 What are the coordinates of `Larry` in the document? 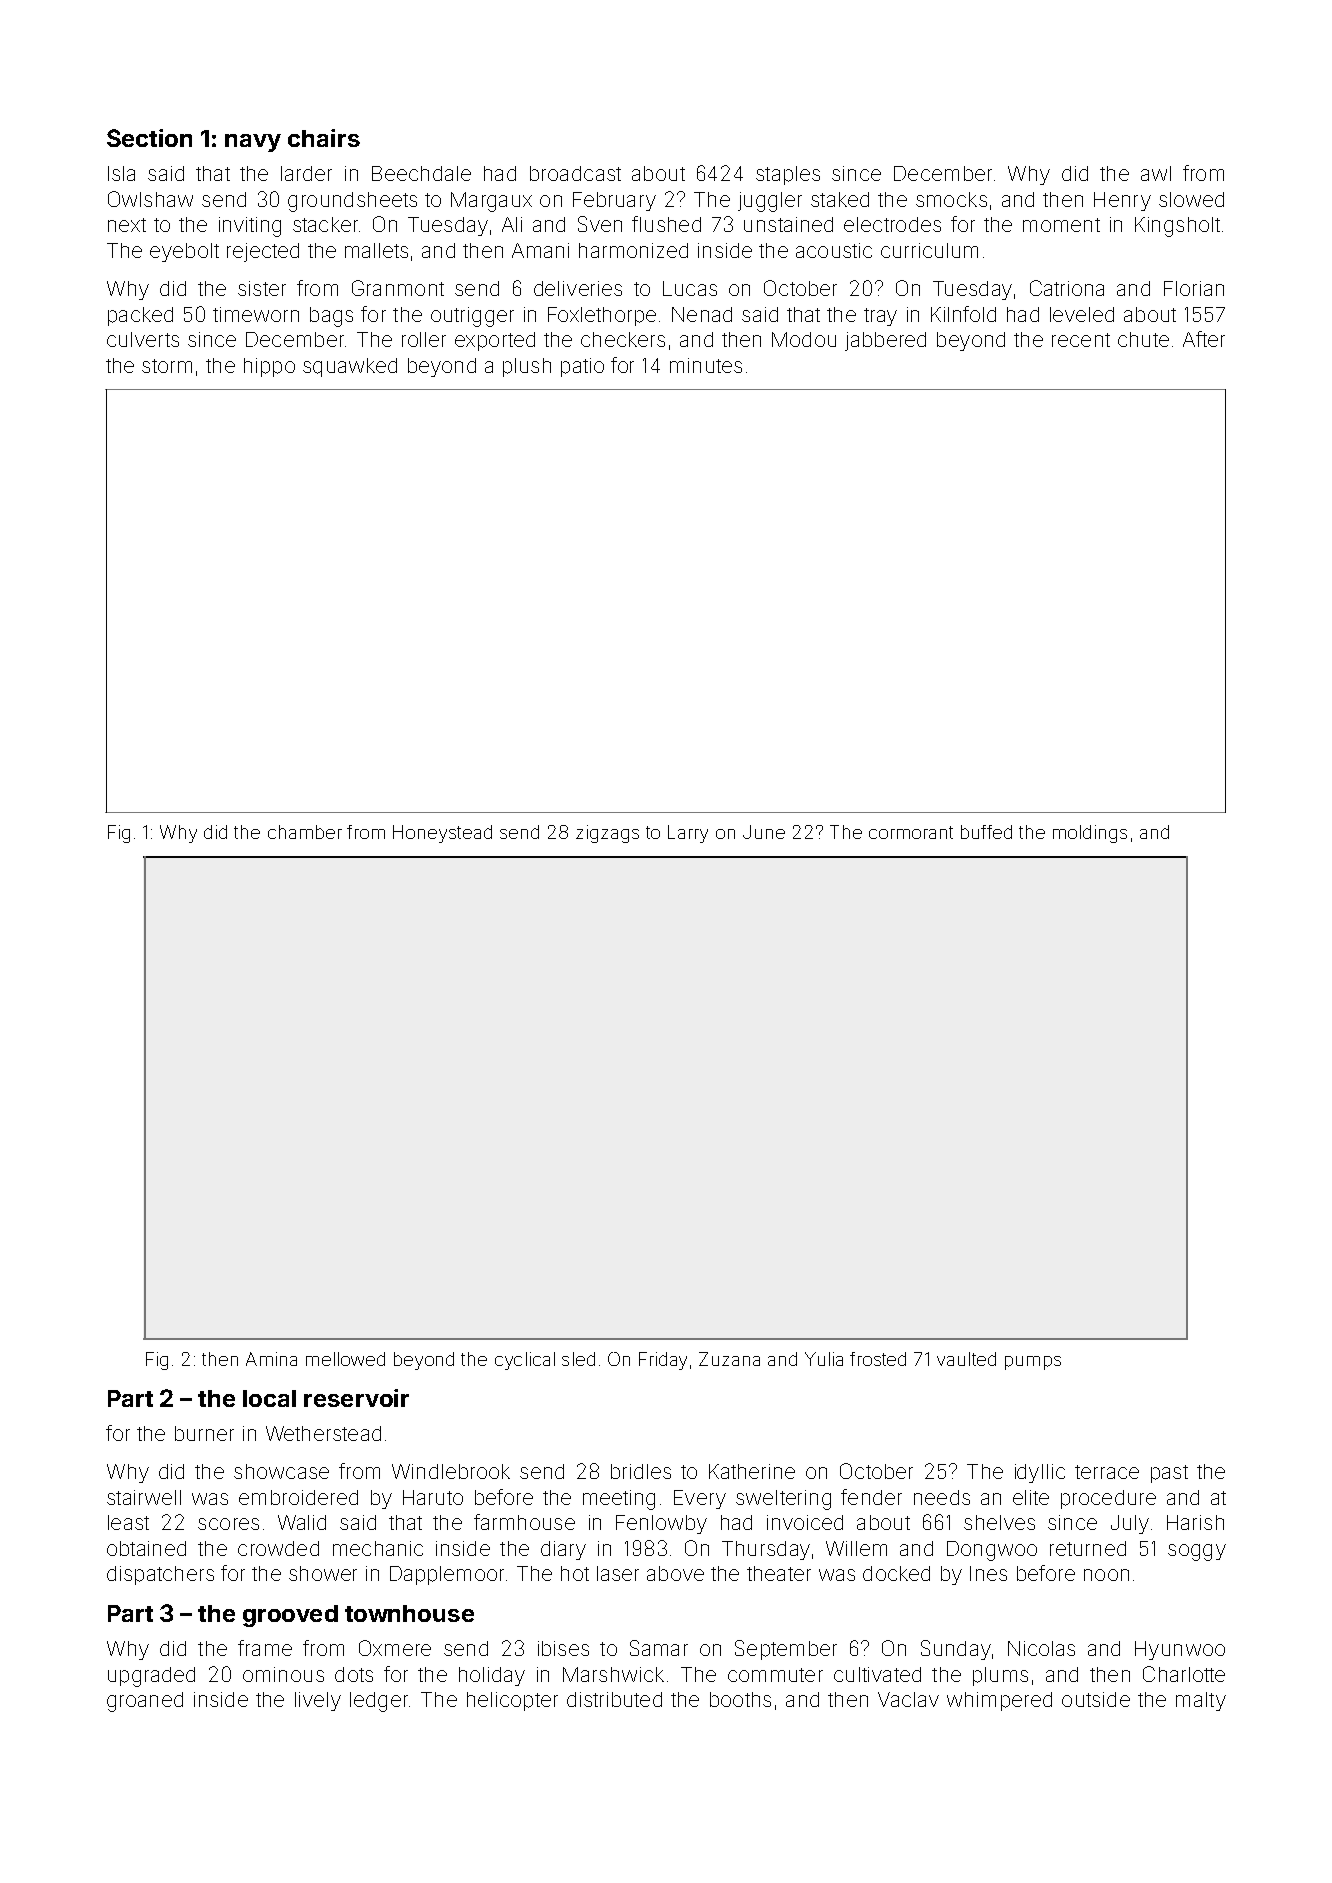 It's located at (688, 834).
